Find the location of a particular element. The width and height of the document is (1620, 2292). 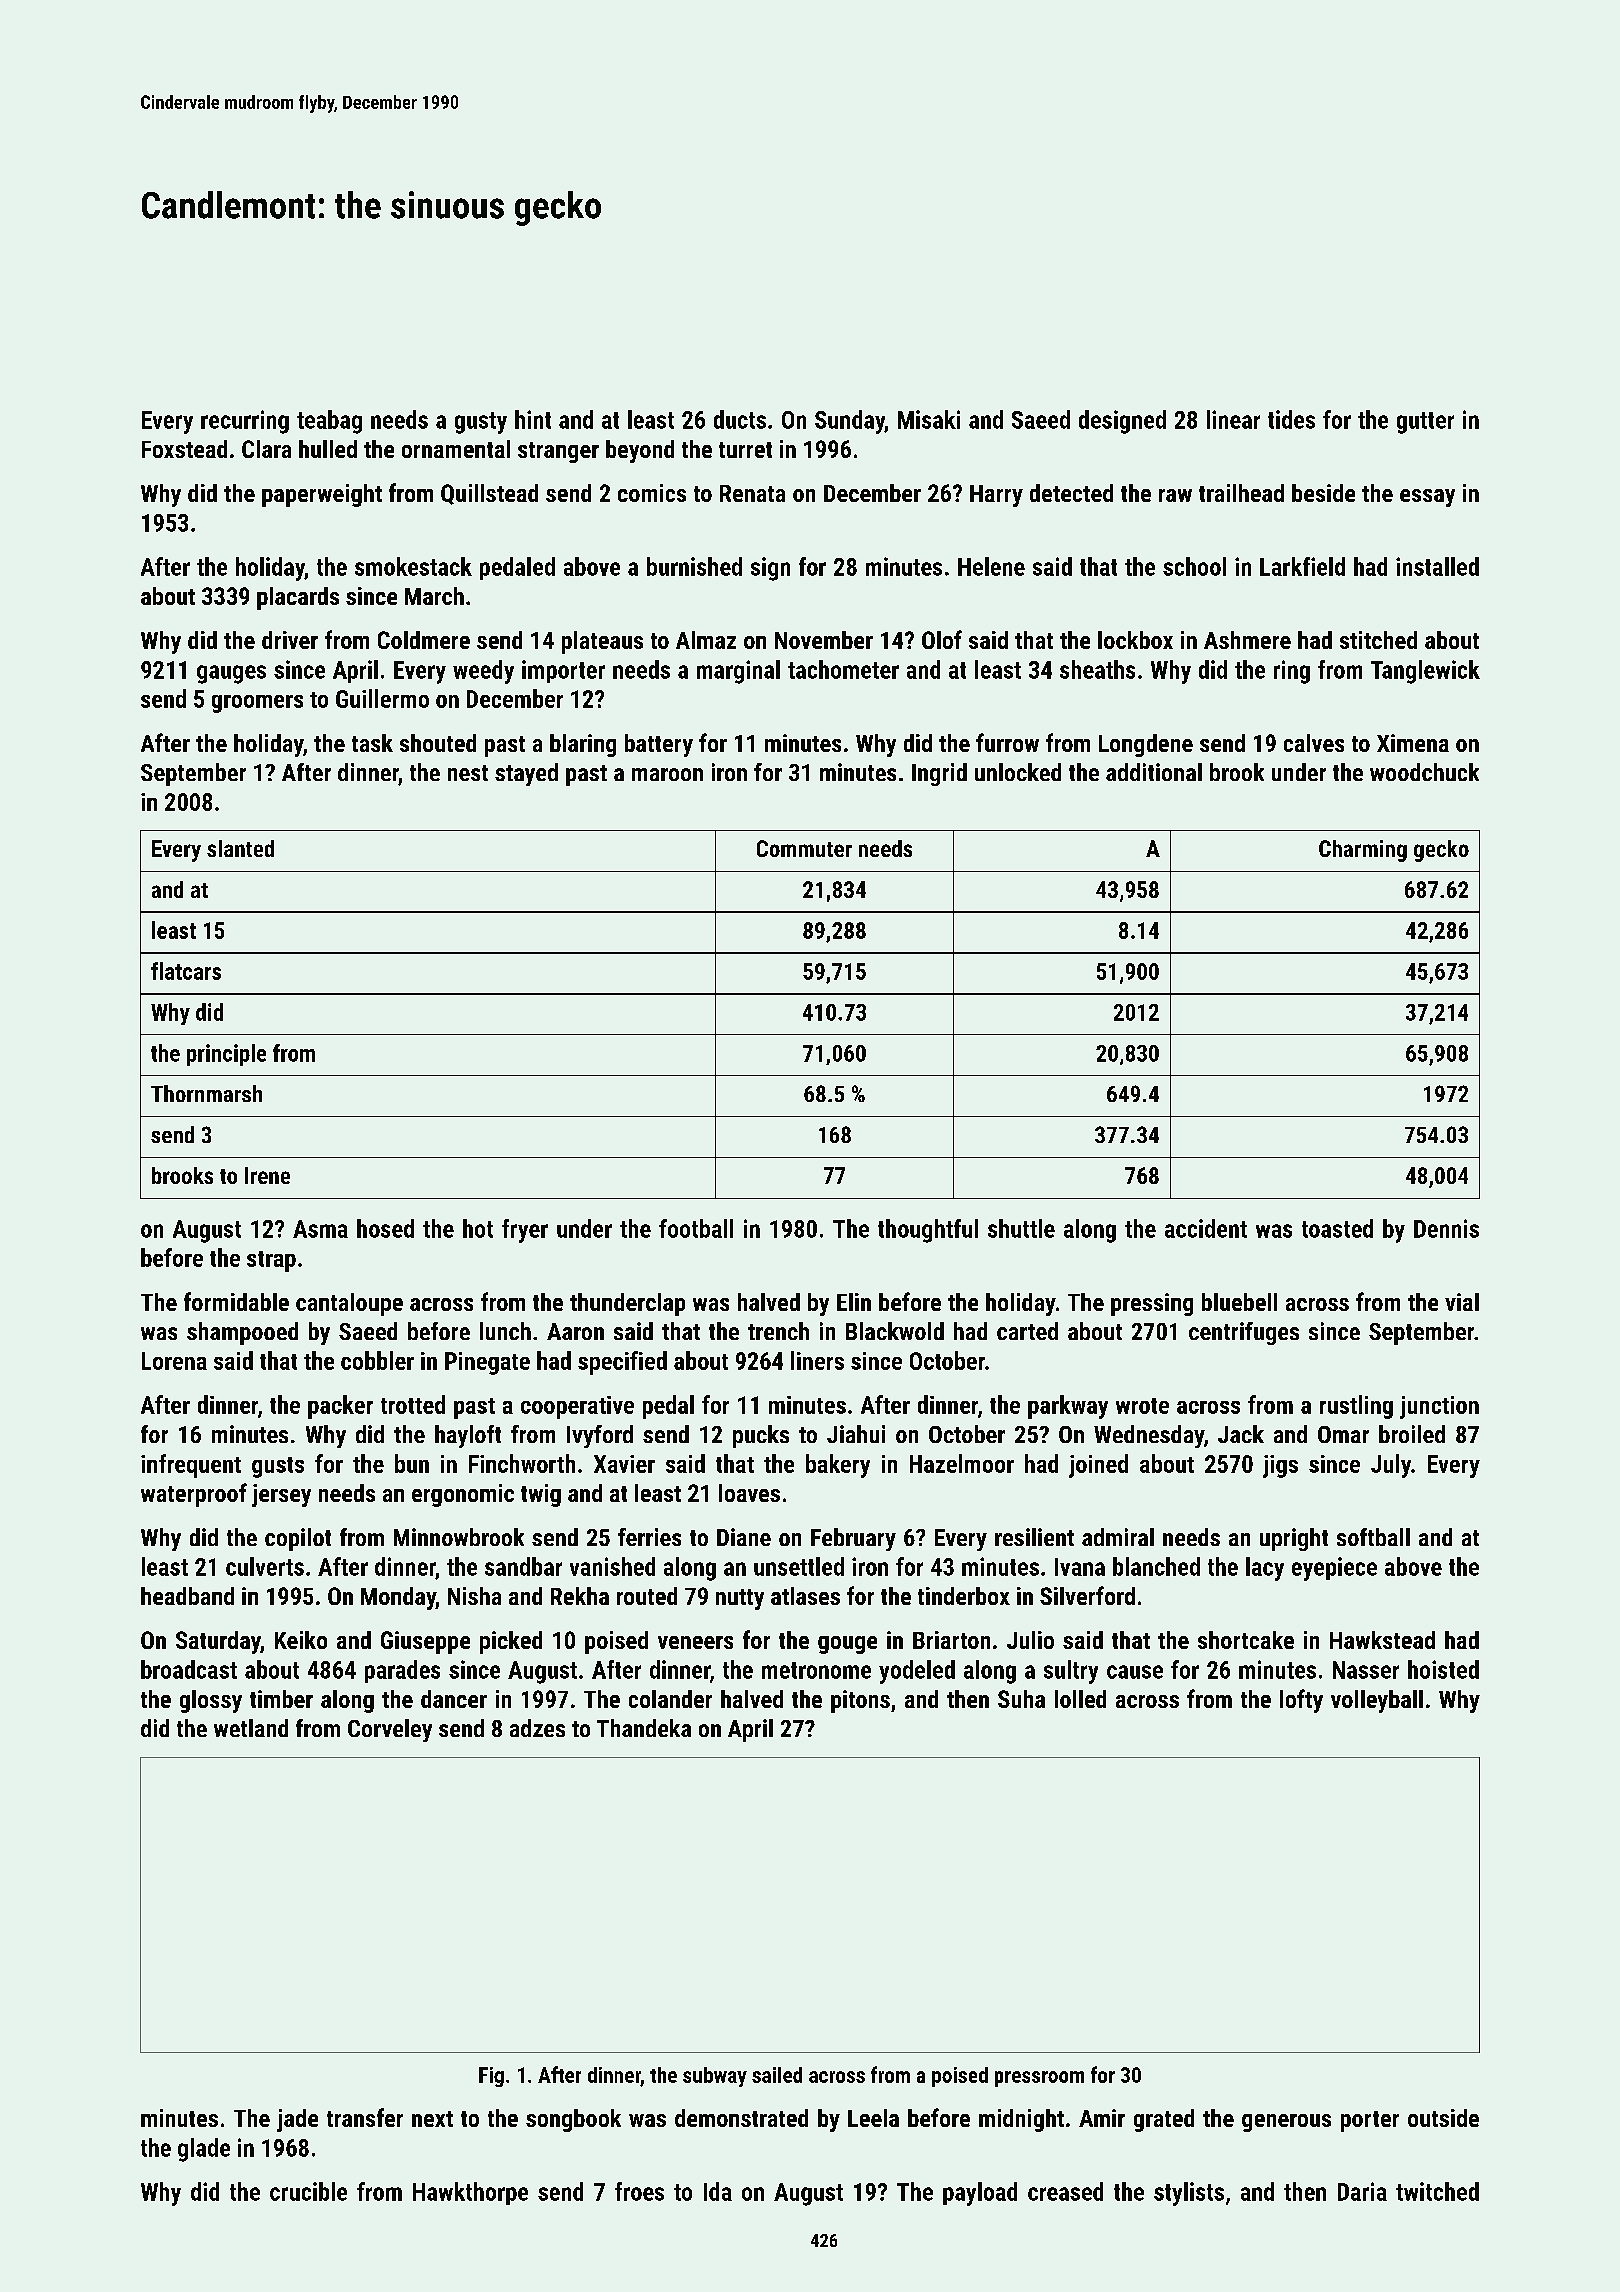

infrequent is located at coordinates (191, 1466).
